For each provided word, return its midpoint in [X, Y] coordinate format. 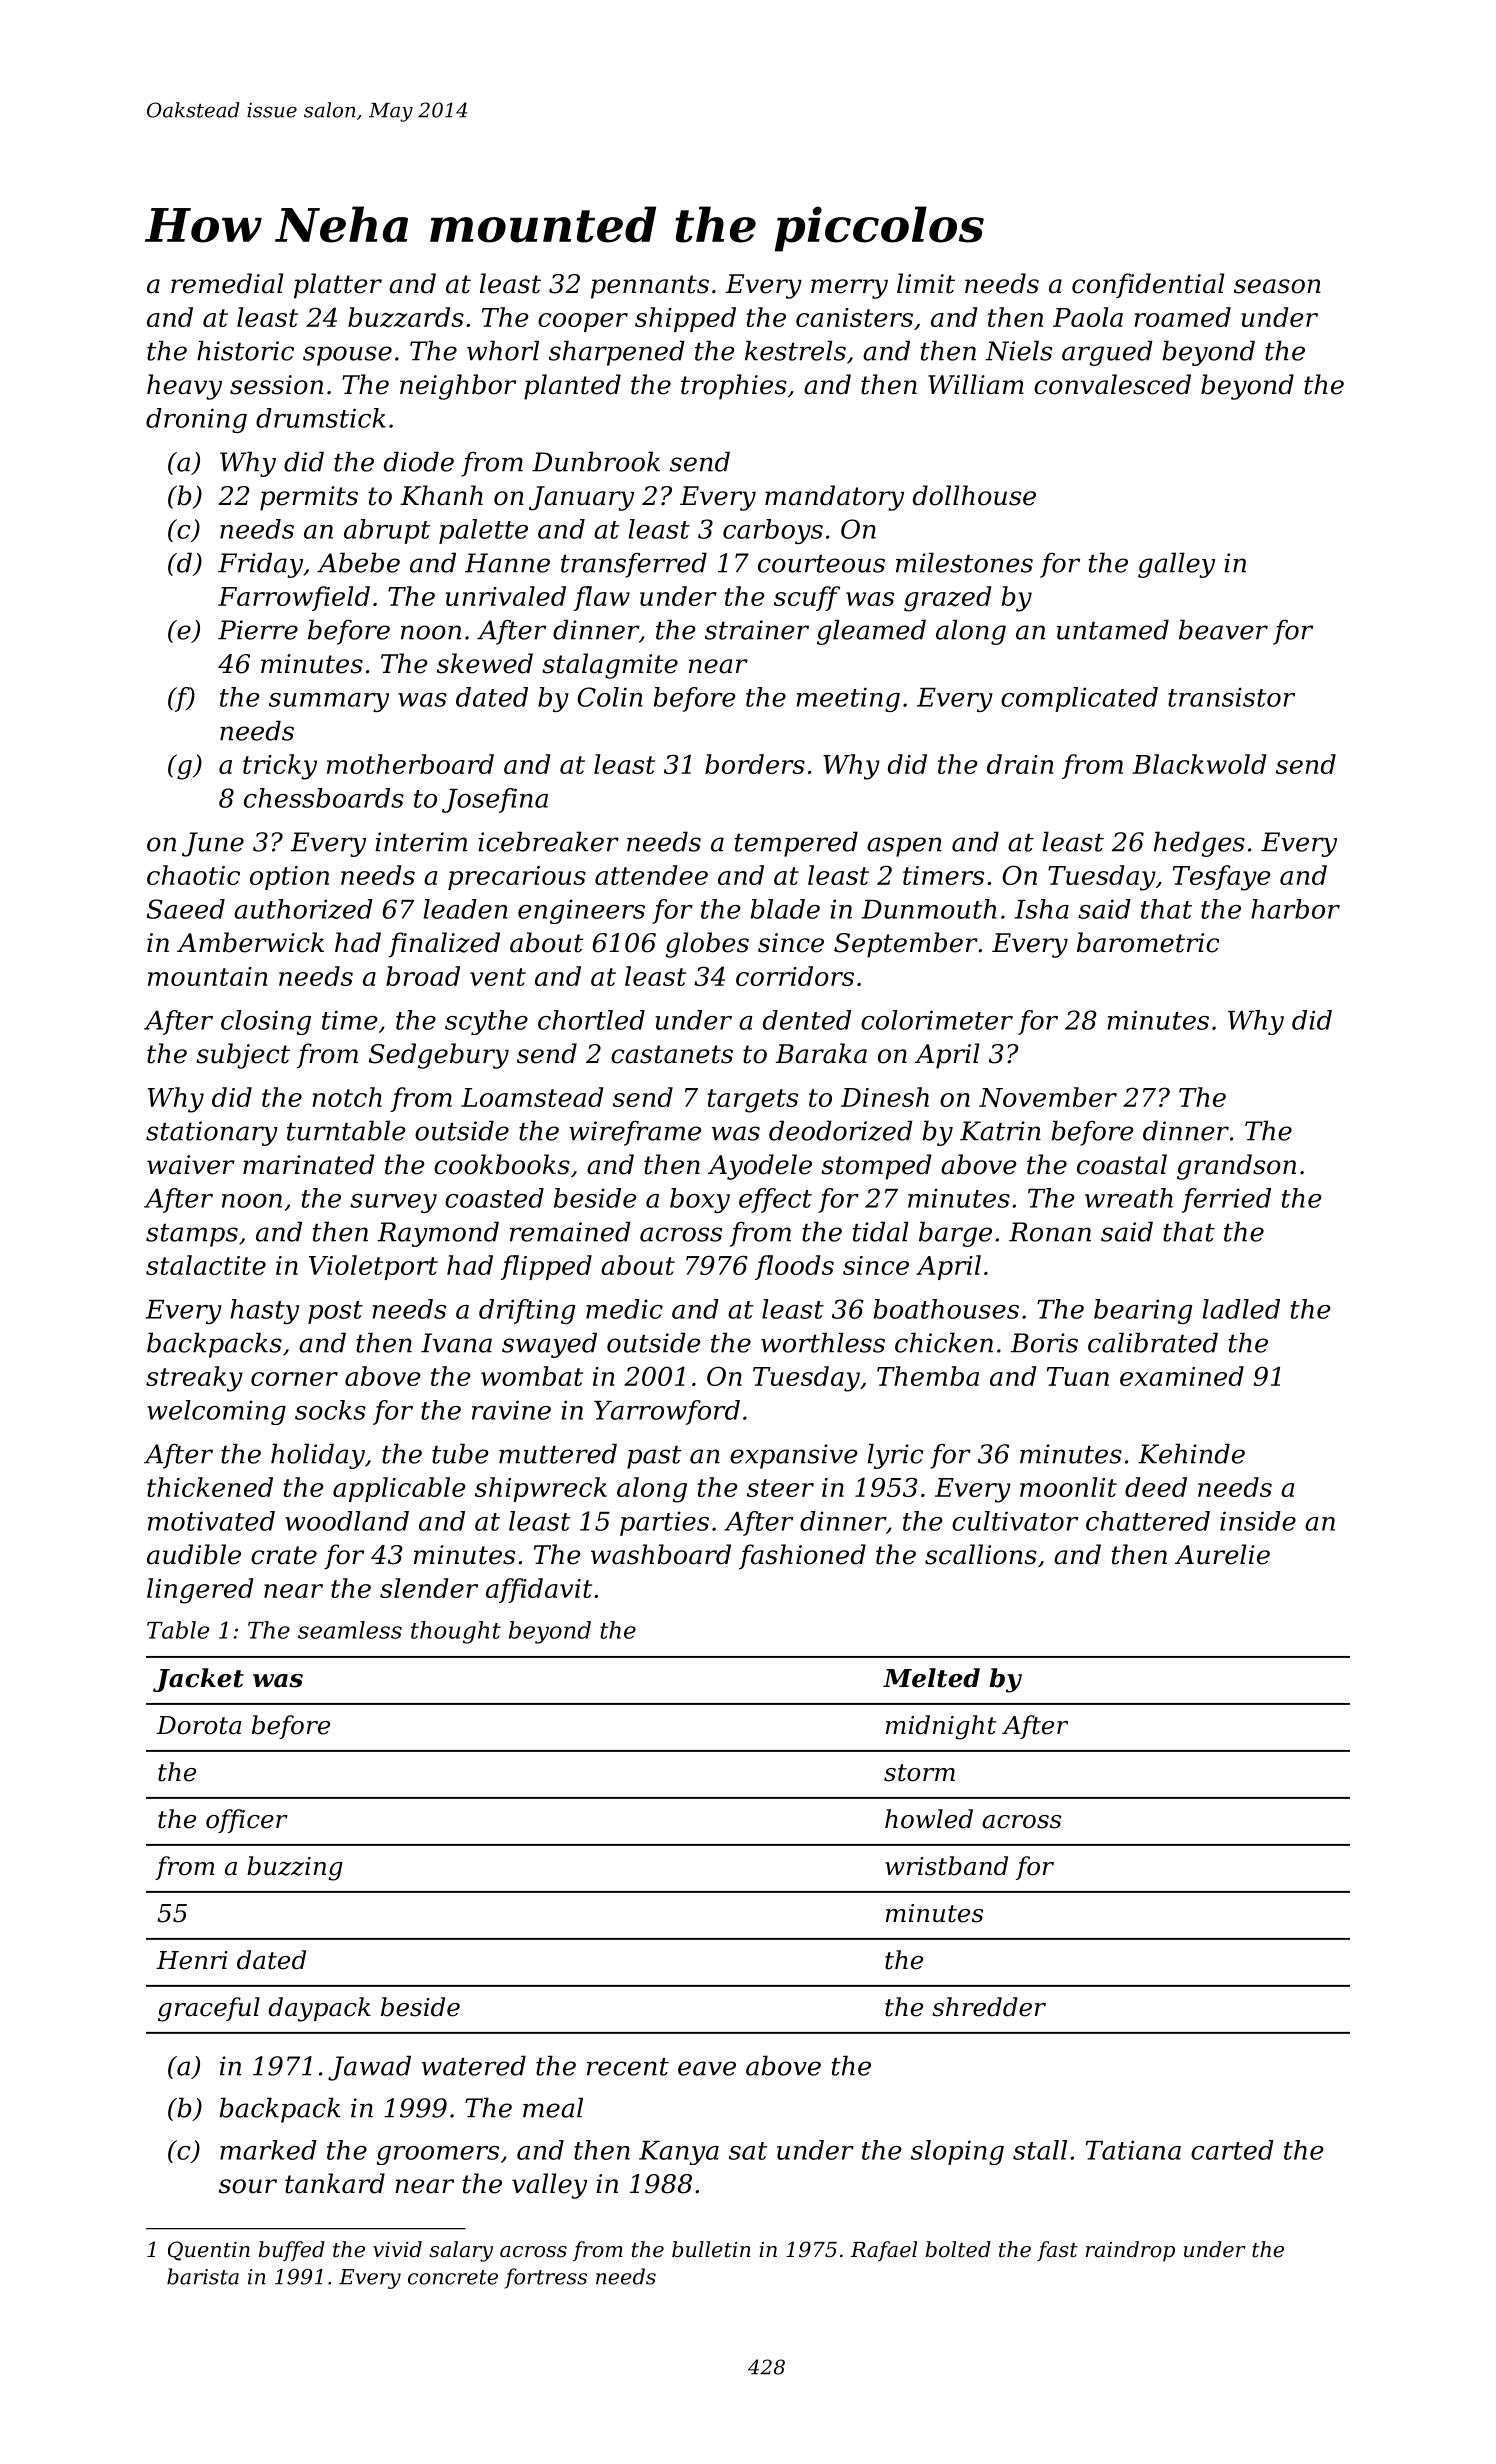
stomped [876, 1167]
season [1277, 286]
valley [549, 2186]
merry [849, 289]
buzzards [406, 317]
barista [203, 2276]
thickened [210, 1487]
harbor [1295, 909]
